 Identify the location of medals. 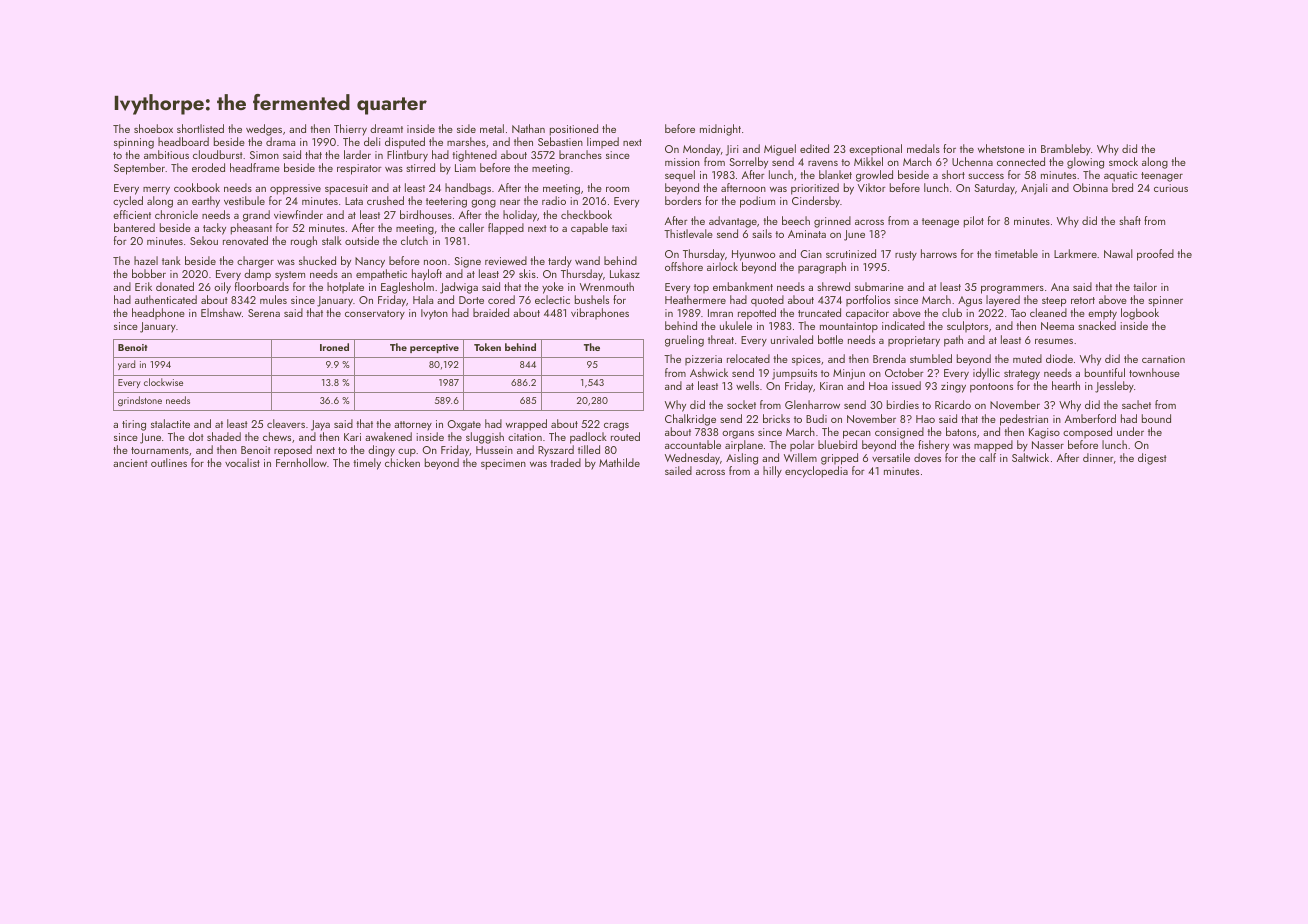
(923, 148).
